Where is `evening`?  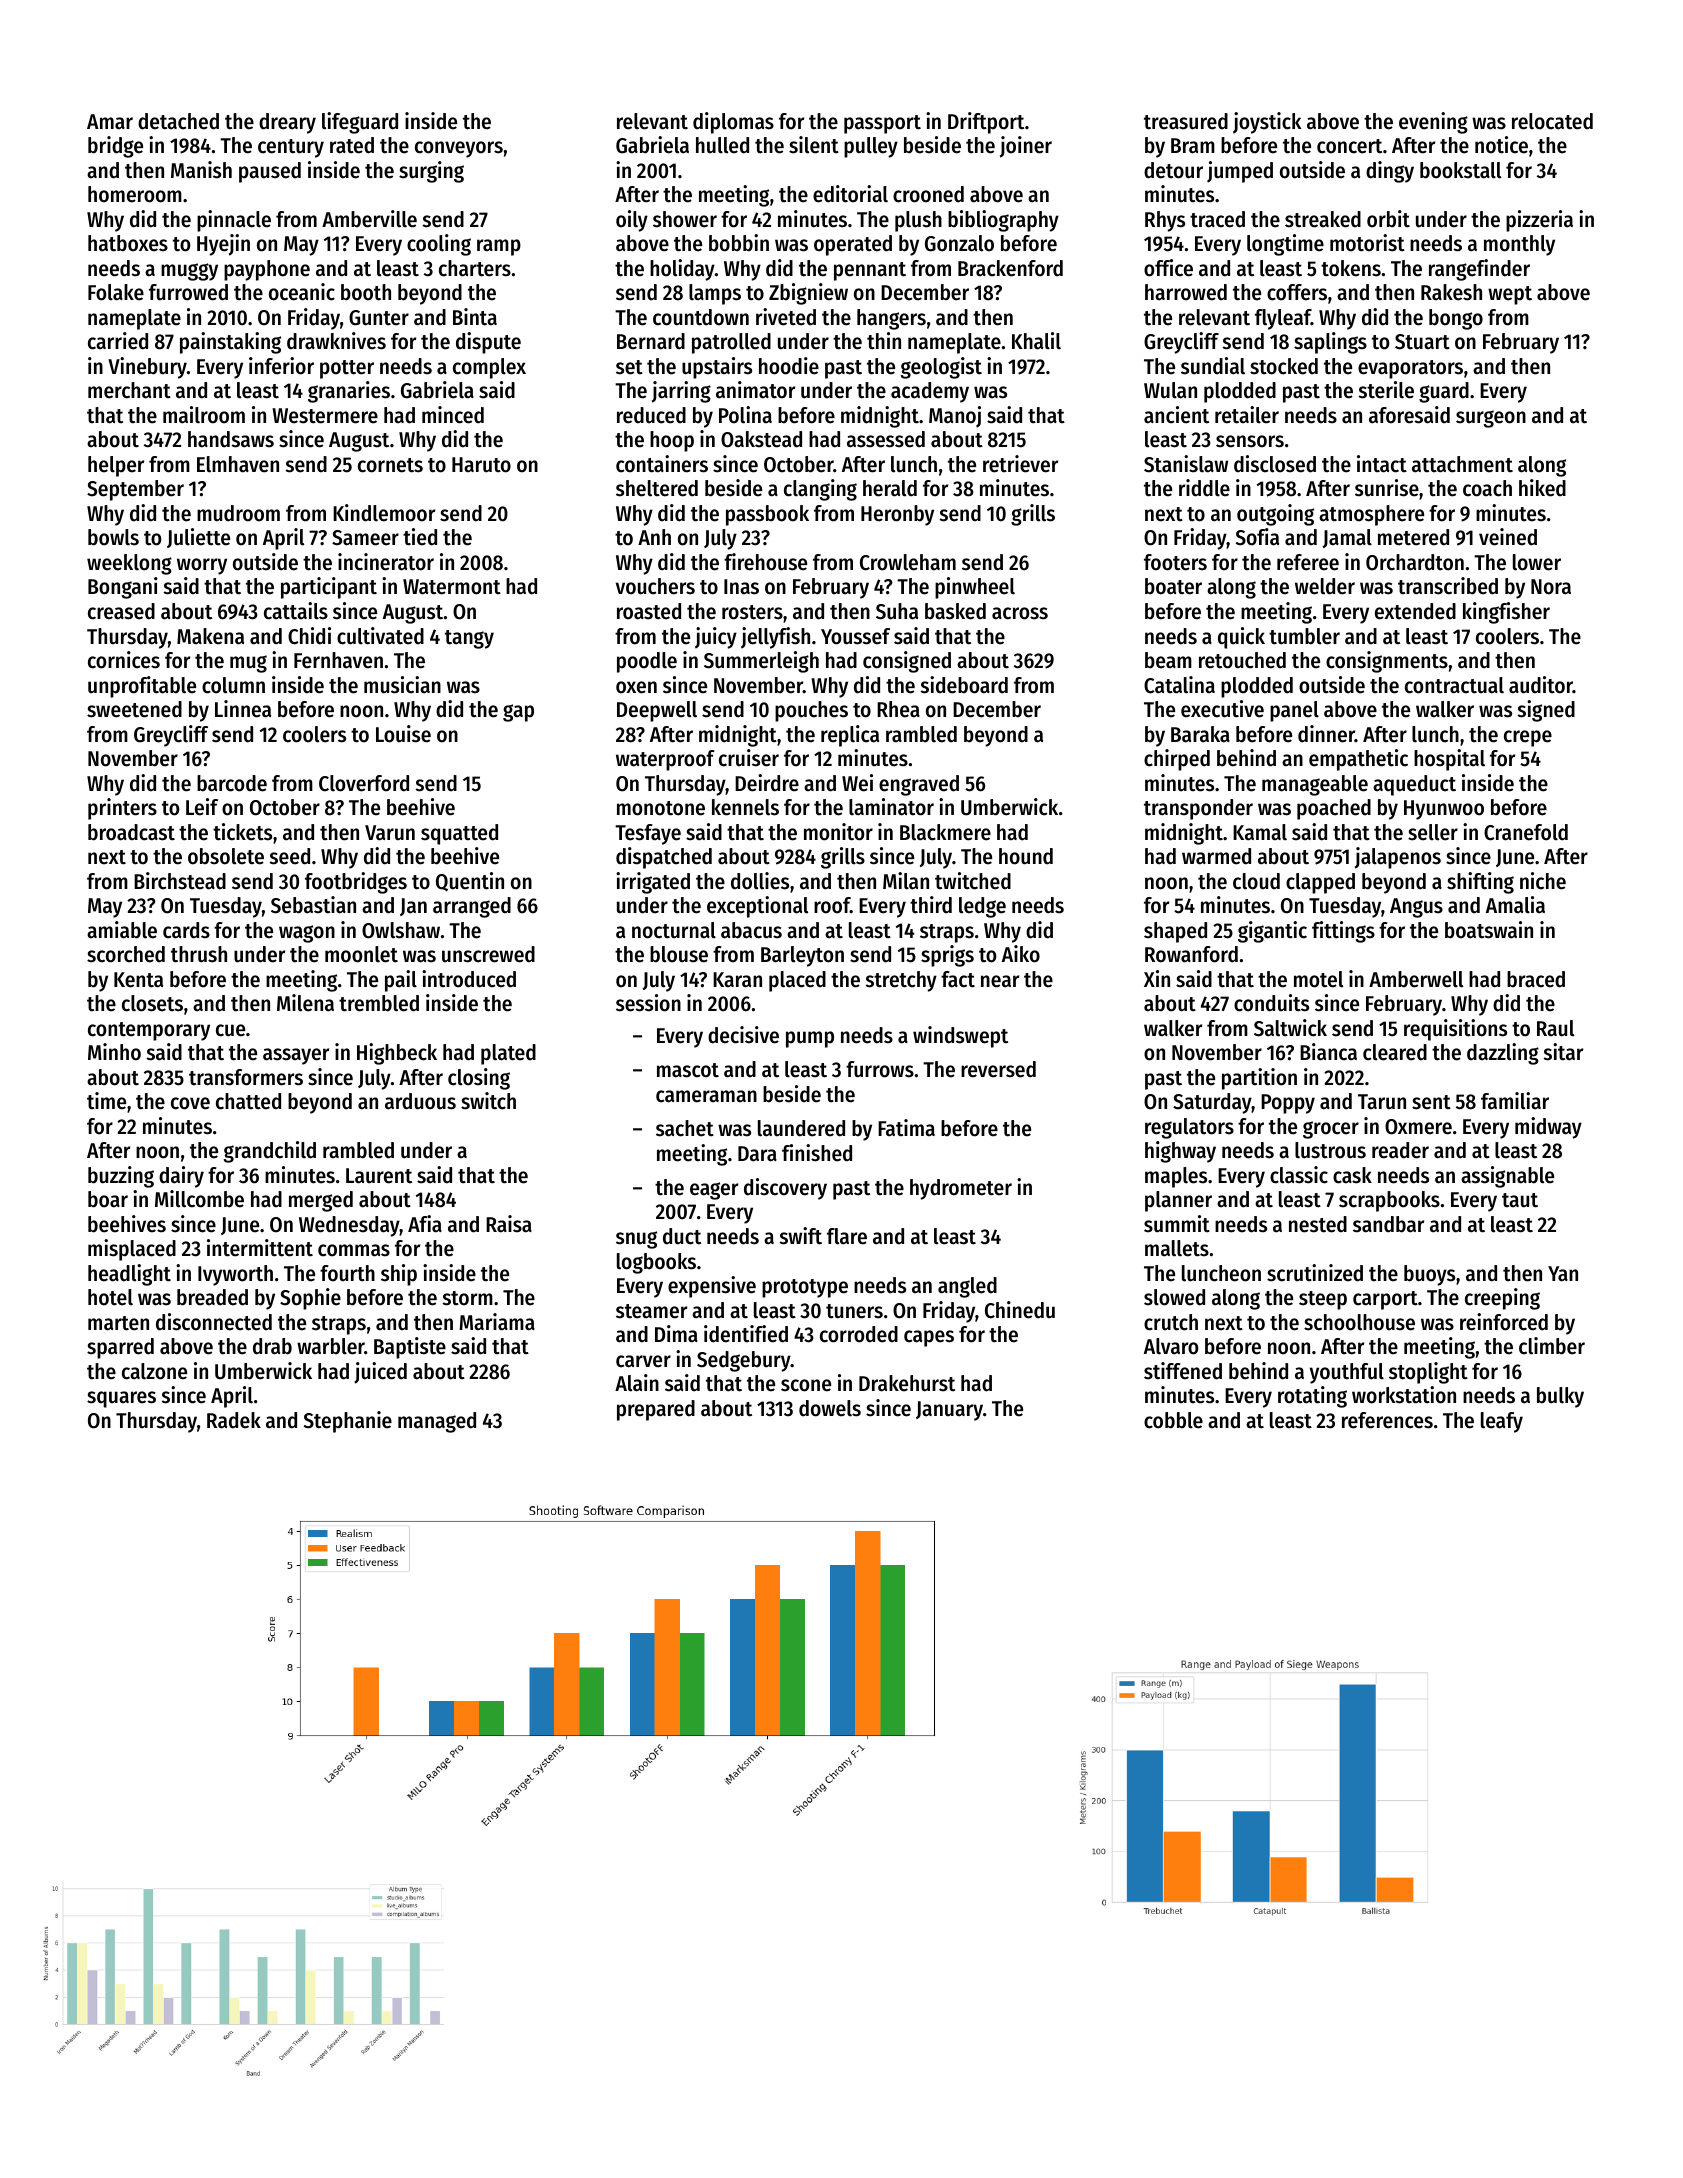
evening is located at coordinates (1433, 123).
